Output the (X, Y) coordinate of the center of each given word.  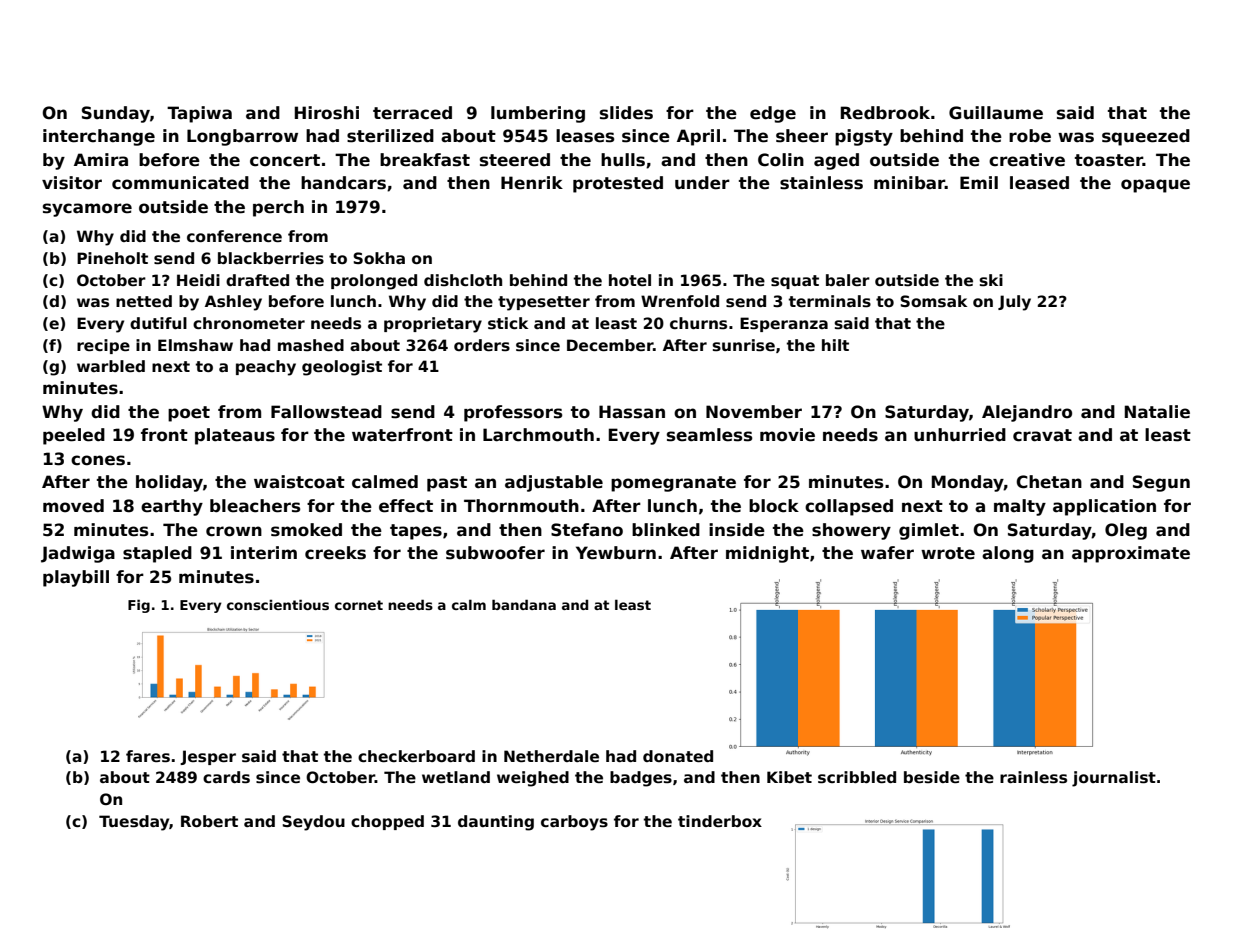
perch (278, 208)
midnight (767, 554)
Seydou (313, 823)
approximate (1131, 554)
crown (234, 531)
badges (641, 779)
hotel (630, 280)
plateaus (235, 436)
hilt (835, 345)
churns (698, 323)
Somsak (933, 301)
